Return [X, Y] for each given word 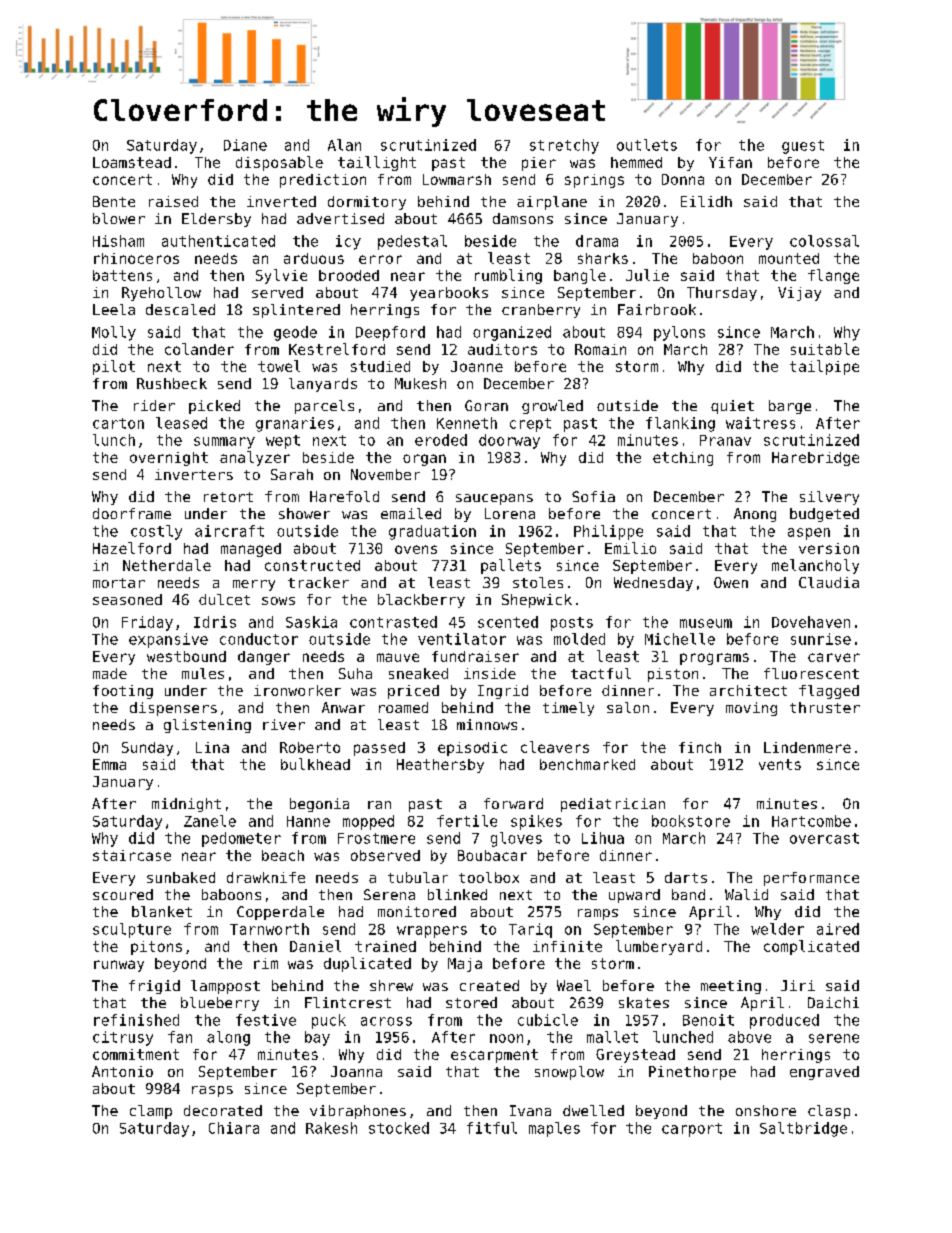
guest [803, 147]
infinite [567, 946]
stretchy [564, 146]
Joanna [356, 1071]
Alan [344, 145]
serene [834, 1038]
